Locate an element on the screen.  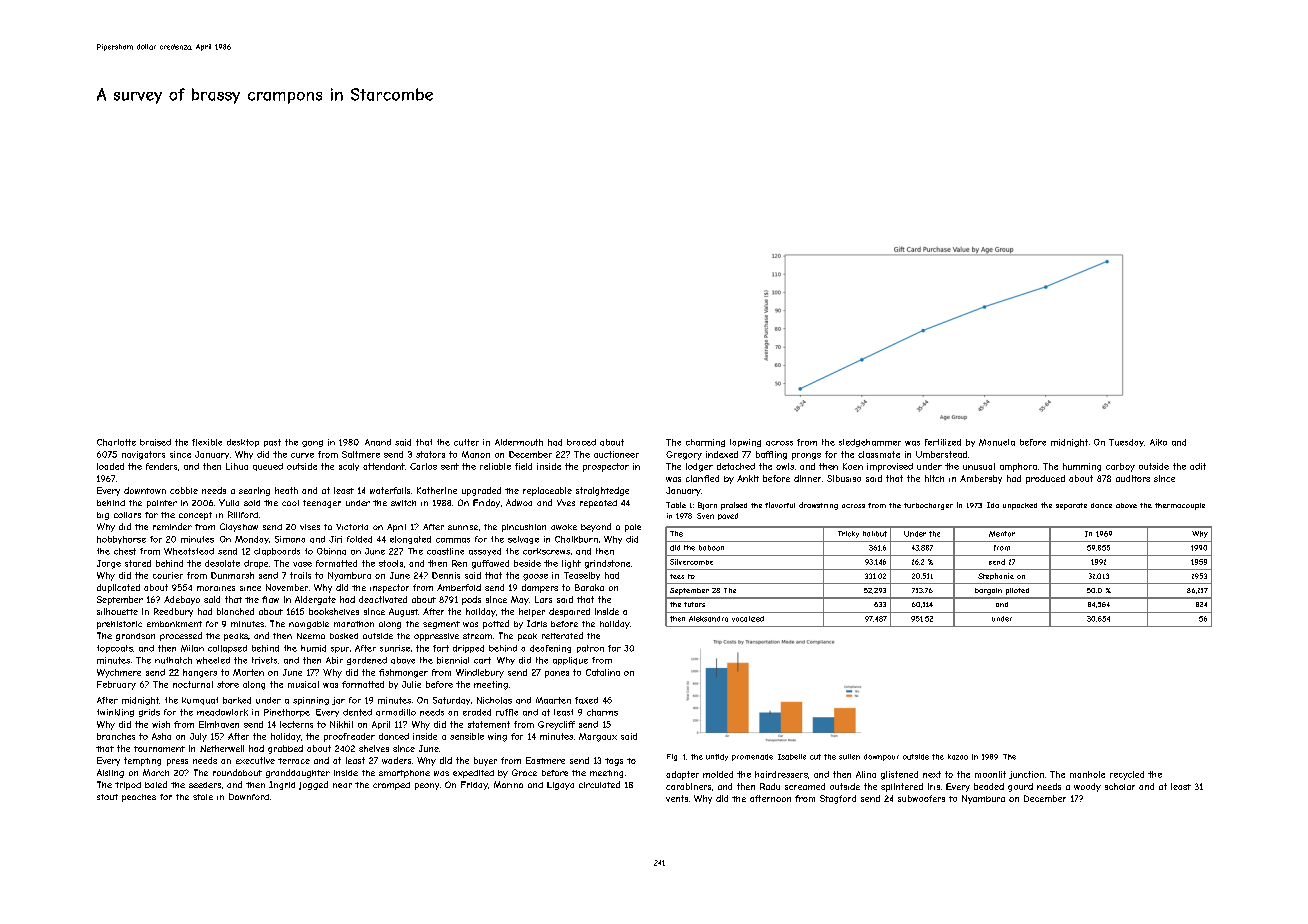
Charlotte is located at coordinates (116, 442).
